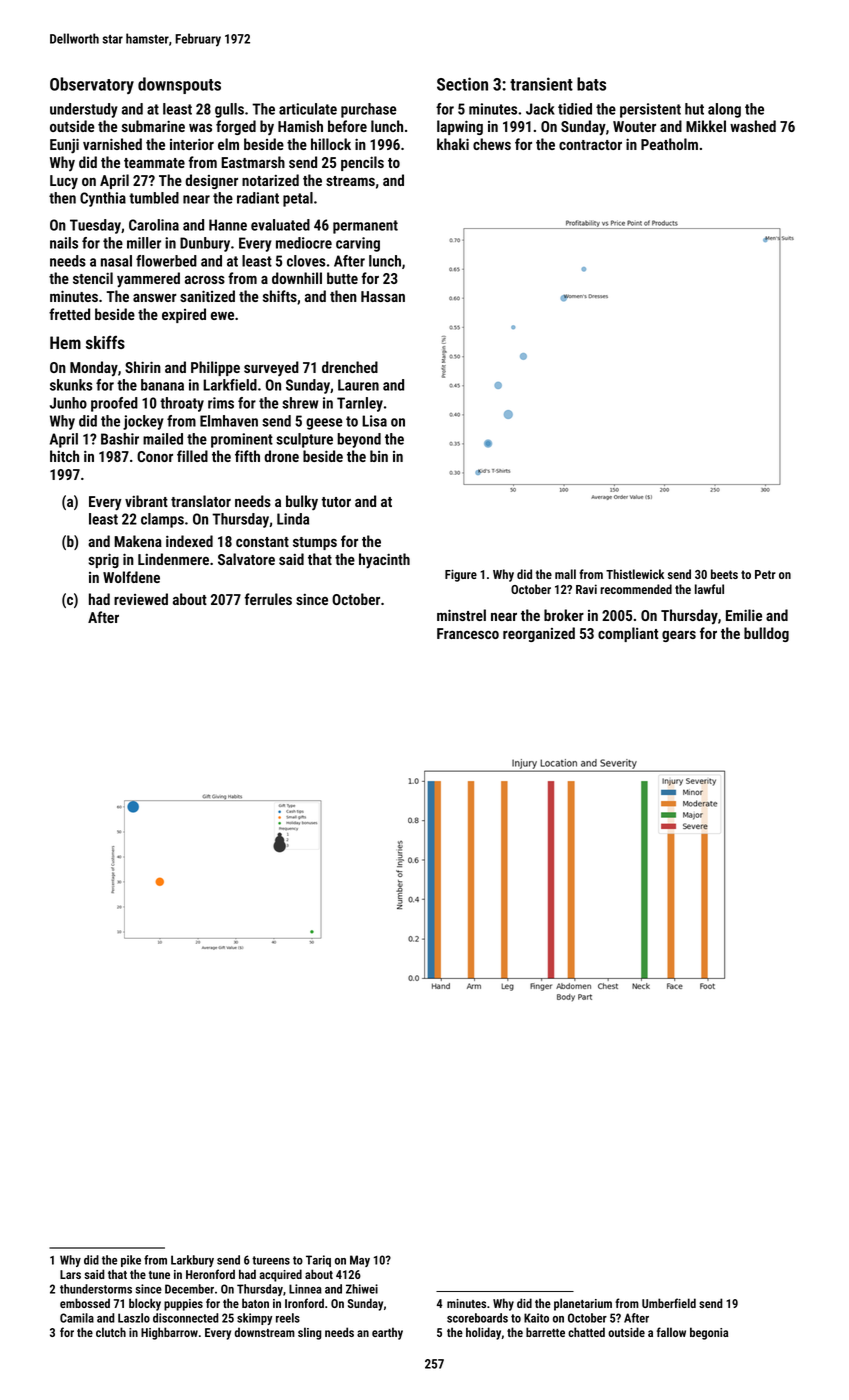 This screenshot has width=849, height=1400. Describe the element at coordinates (192, 1261) in the screenshot. I see `Larkbury` at that location.
